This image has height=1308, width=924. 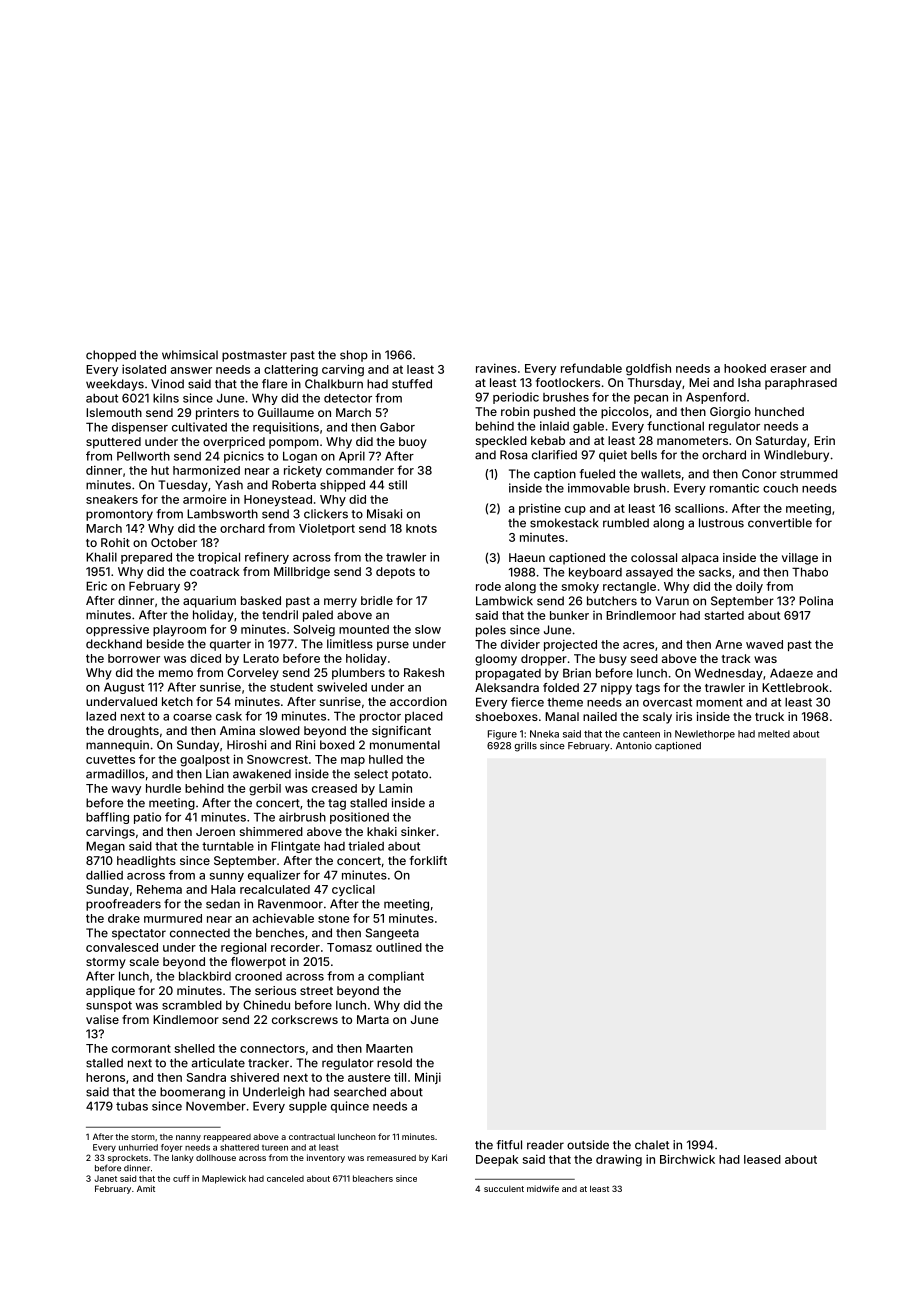 What do you see at coordinates (496, 368) in the image?
I see `ravines` at bounding box center [496, 368].
